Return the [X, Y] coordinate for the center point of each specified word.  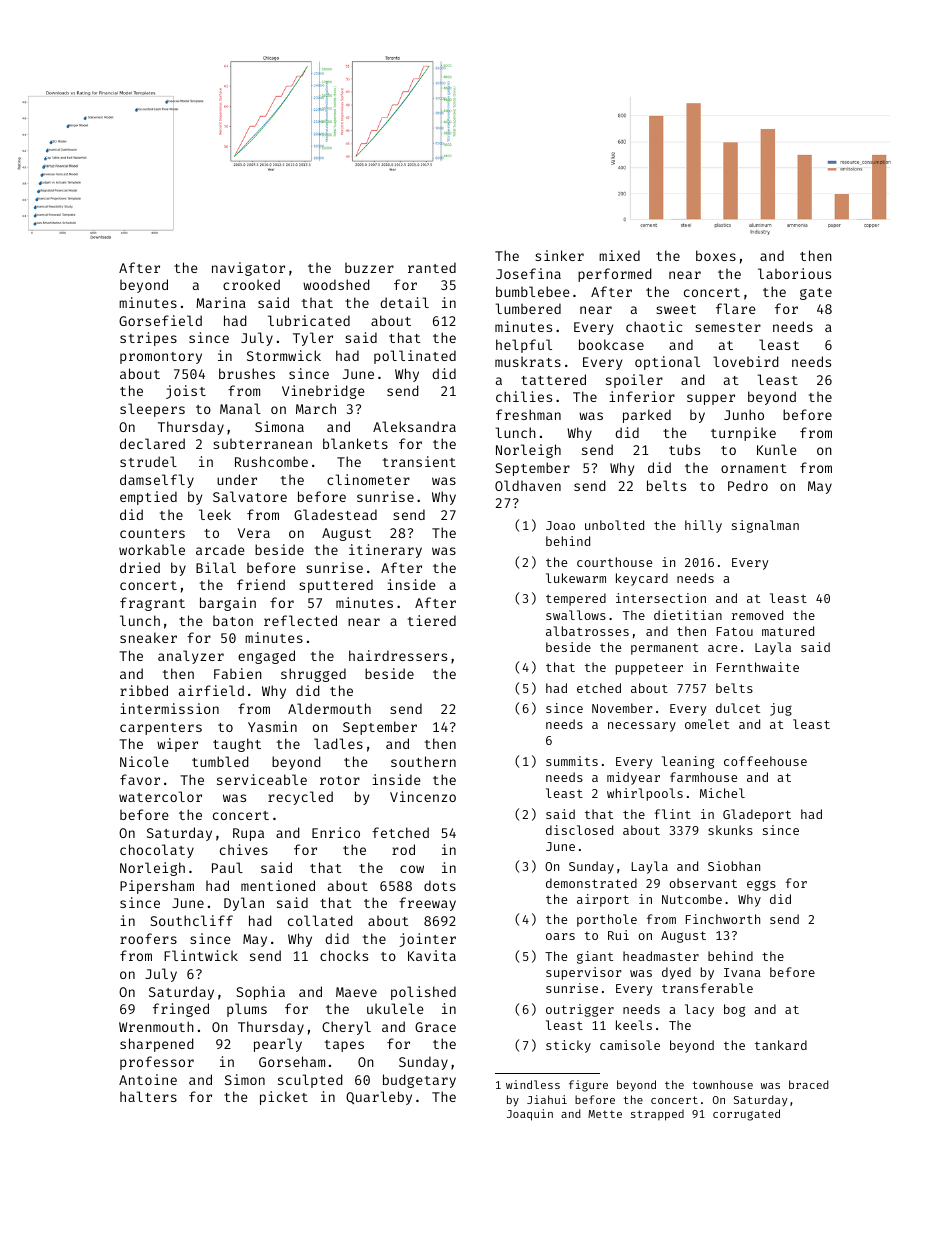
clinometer [368, 479]
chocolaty [157, 851]
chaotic [654, 326]
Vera [254, 533]
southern [423, 761]
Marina [221, 302]
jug [781, 709]
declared [152, 443]
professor [157, 1063]
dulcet [738, 708]
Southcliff [191, 920]
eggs [761, 885]
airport [603, 900]
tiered [432, 620]
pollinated [415, 357]
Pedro [748, 485]
